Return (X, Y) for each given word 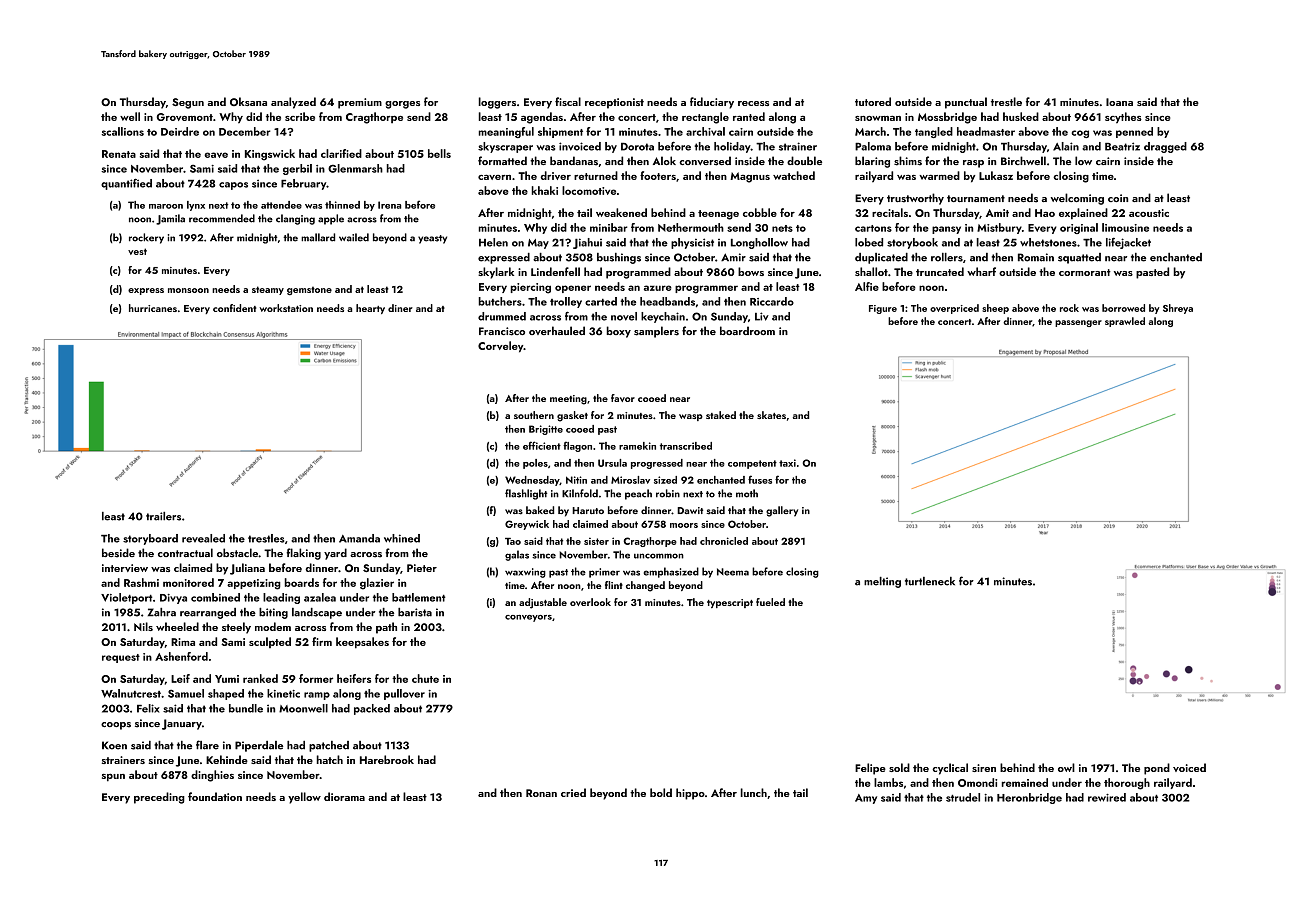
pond (1157, 769)
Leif (180, 678)
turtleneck (930, 581)
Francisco (502, 331)
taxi (787, 463)
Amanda (359, 538)
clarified (341, 153)
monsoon (188, 290)
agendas (542, 118)
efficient (542, 445)
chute (425, 678)
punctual (966, 103)
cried (573, 792)
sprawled (1125, 322)
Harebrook (387, 759)
